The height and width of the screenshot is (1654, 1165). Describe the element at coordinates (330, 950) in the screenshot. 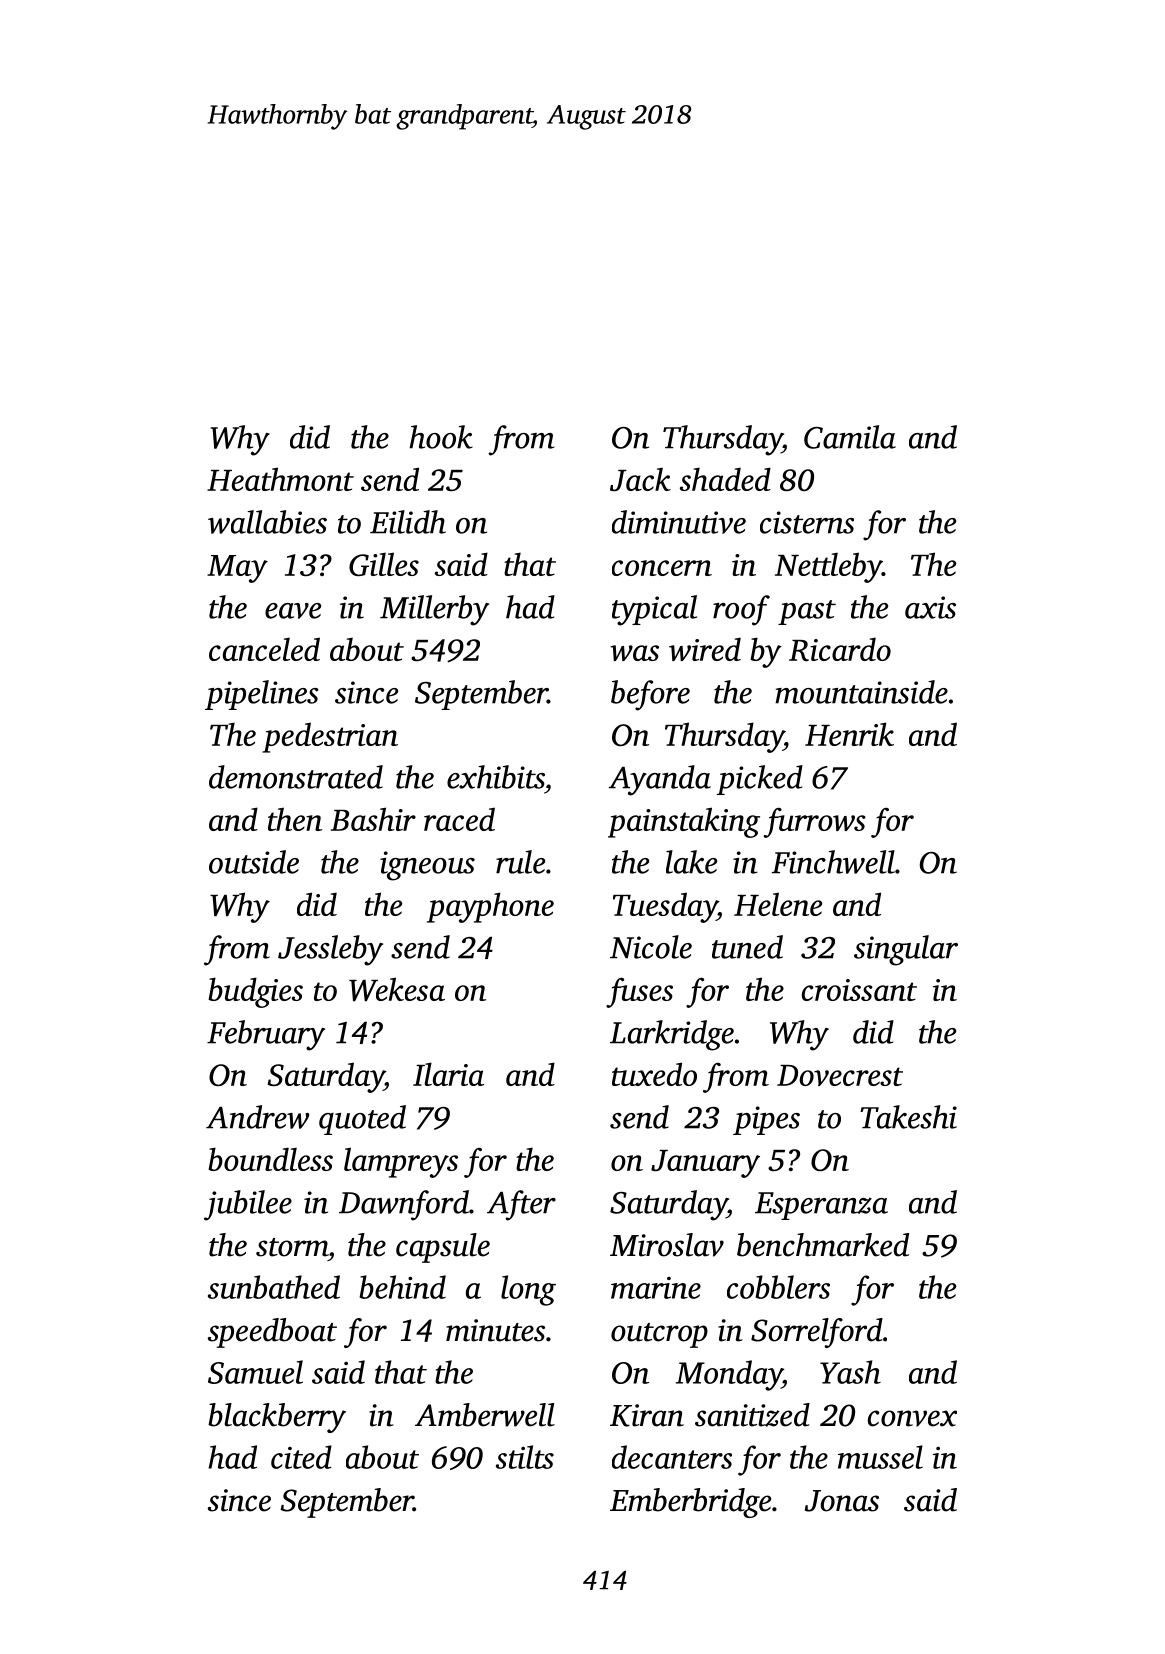

I see `Jessleby` at that location.
